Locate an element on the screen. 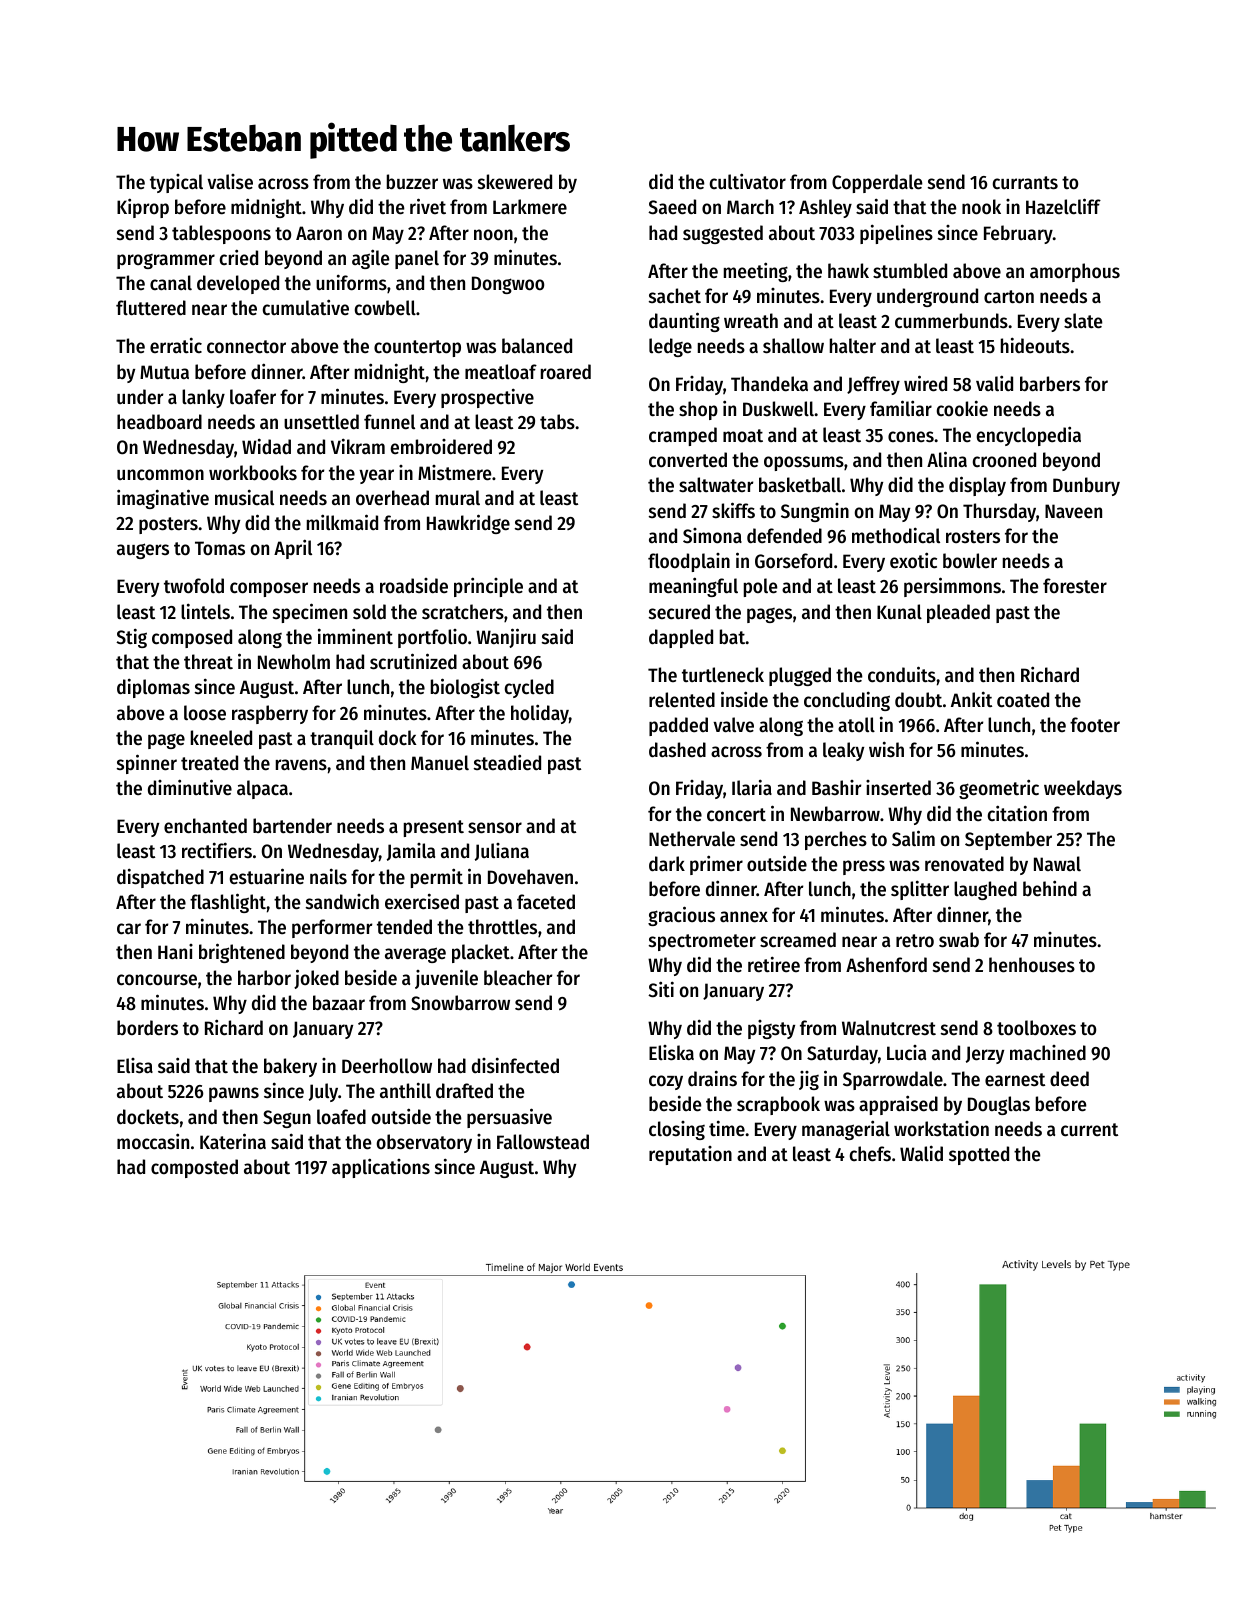  amorphous is located at coordinates (1075, 272).
